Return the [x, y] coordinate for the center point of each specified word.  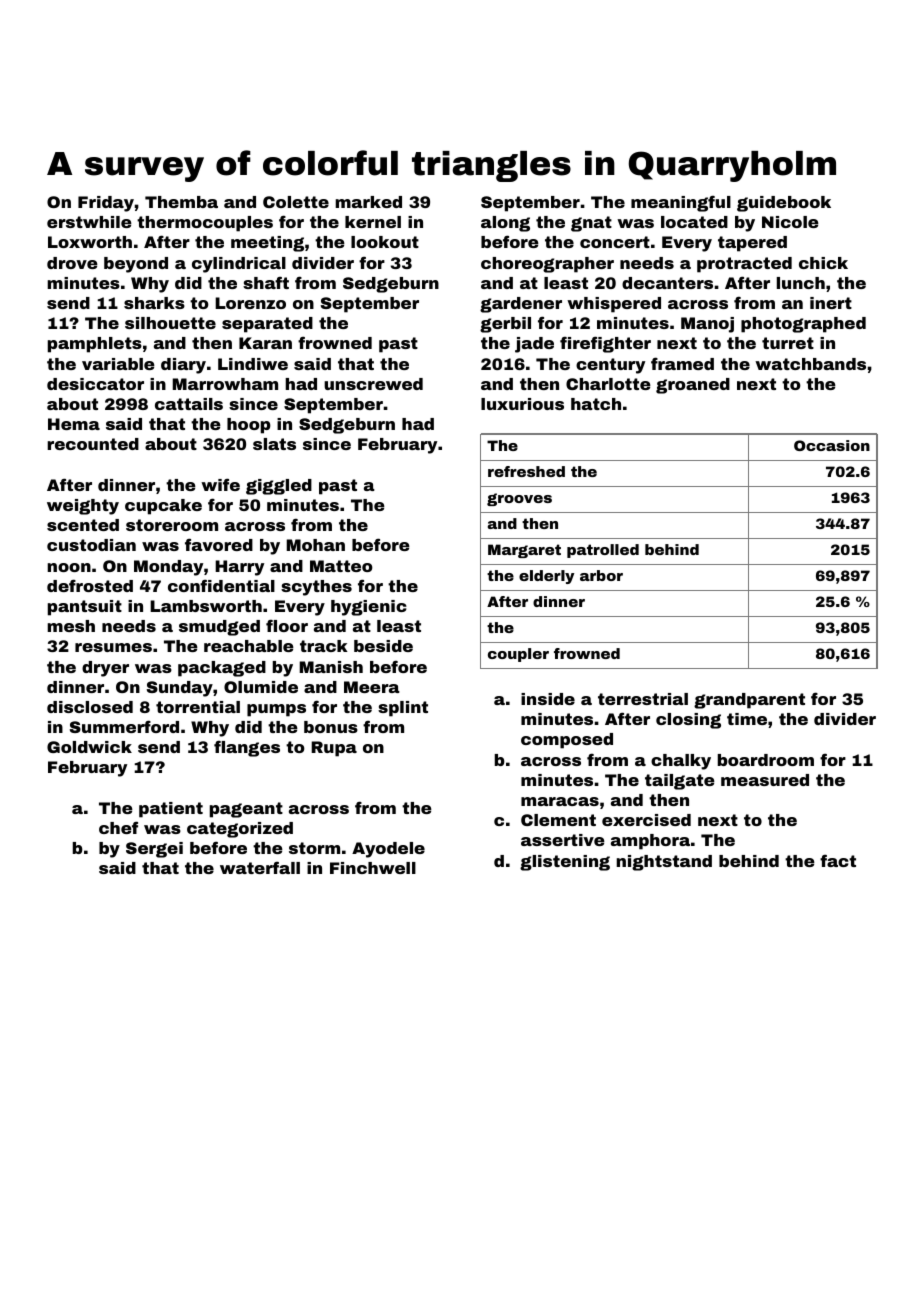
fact [838, 860]
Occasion [832, 445]
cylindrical [239, 265]
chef [118, 827]
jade [534, 345]
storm [314, 848]
